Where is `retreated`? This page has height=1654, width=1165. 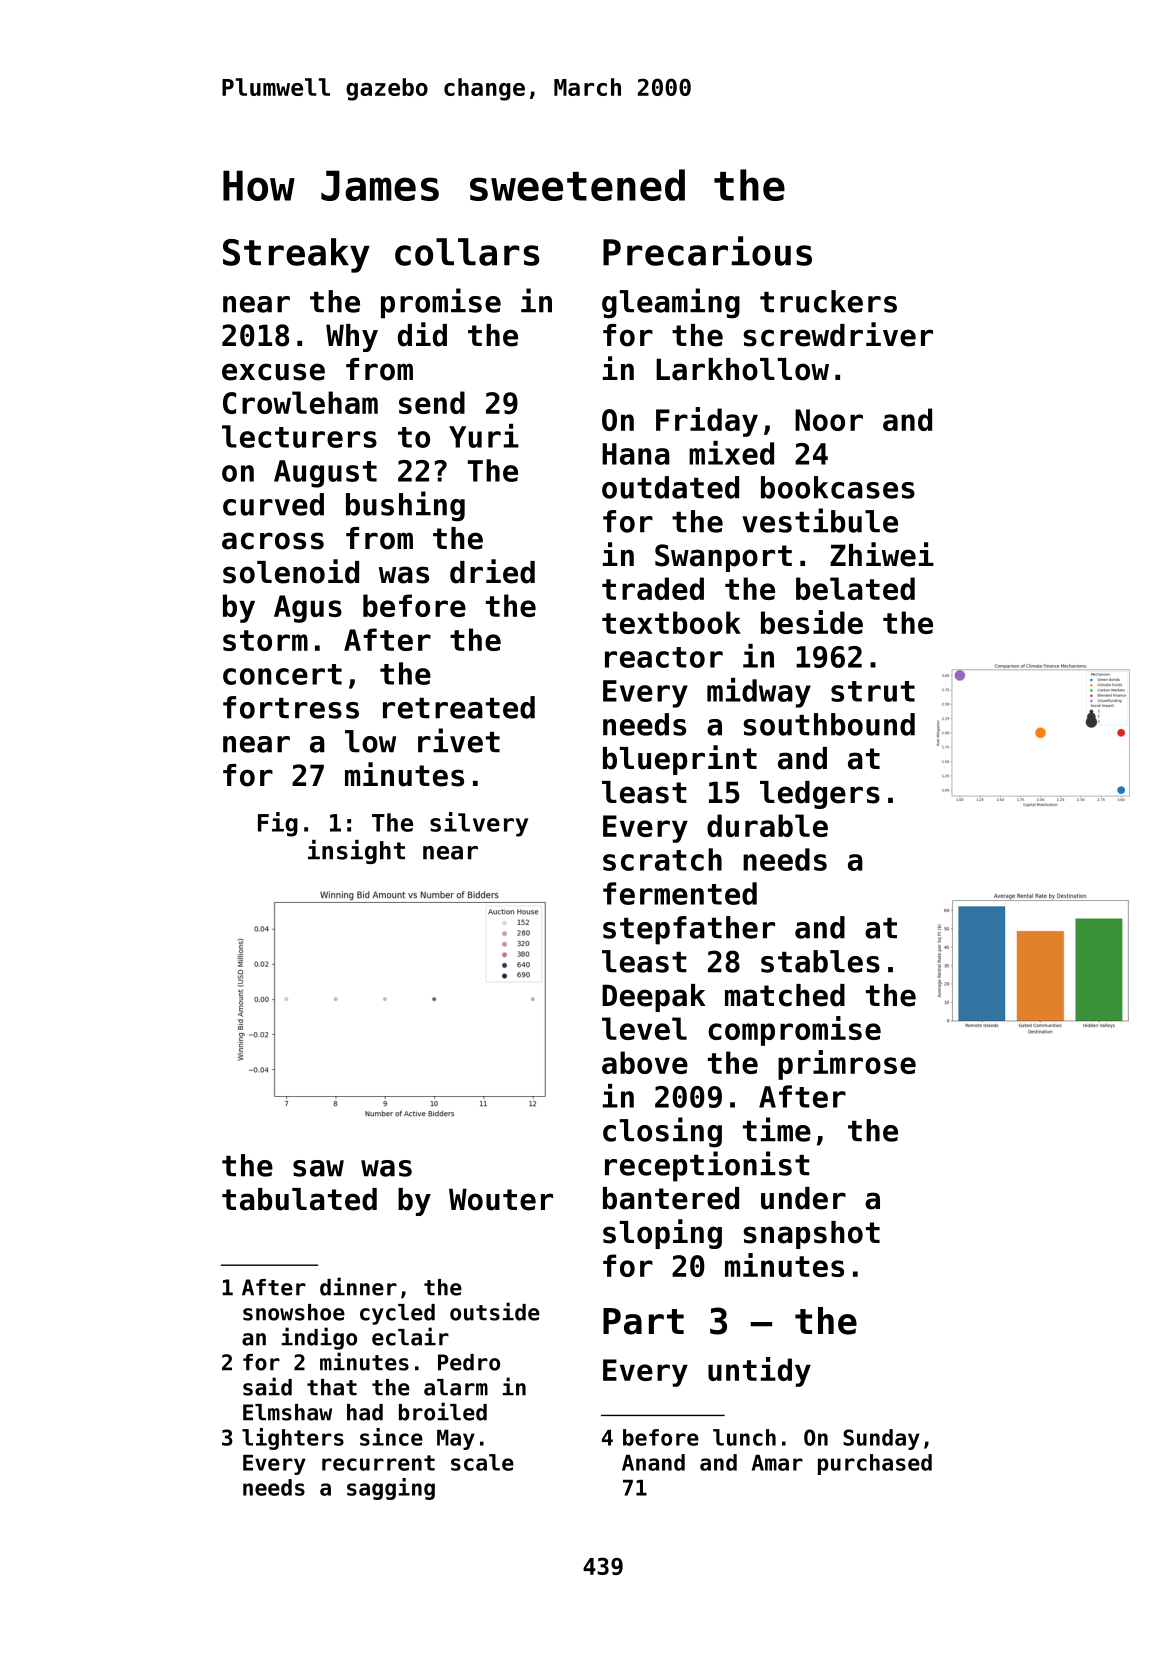 retreated is located at coordinates (459, 707).
